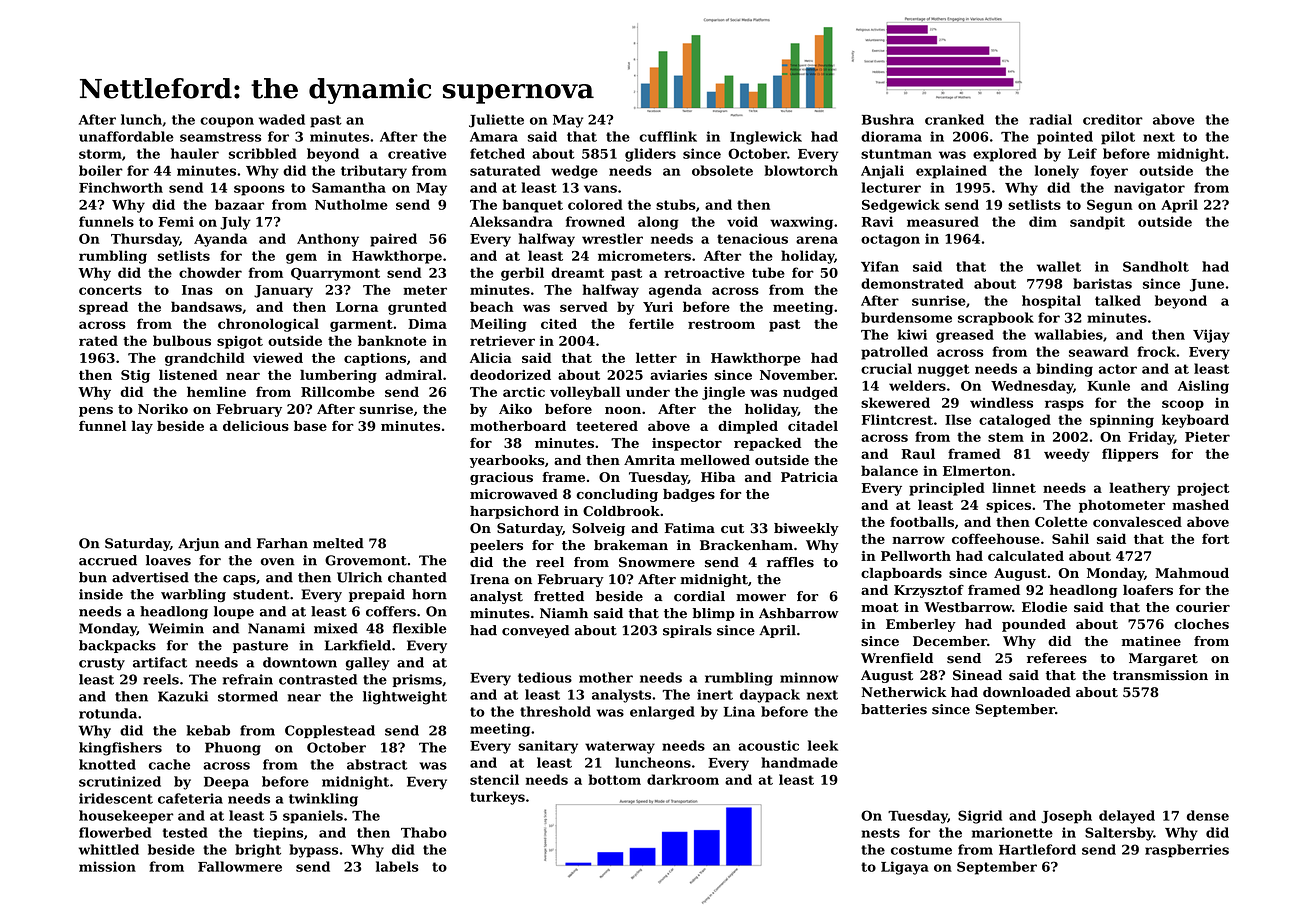  I want to click on Fallowmere, so click(240, 866).
